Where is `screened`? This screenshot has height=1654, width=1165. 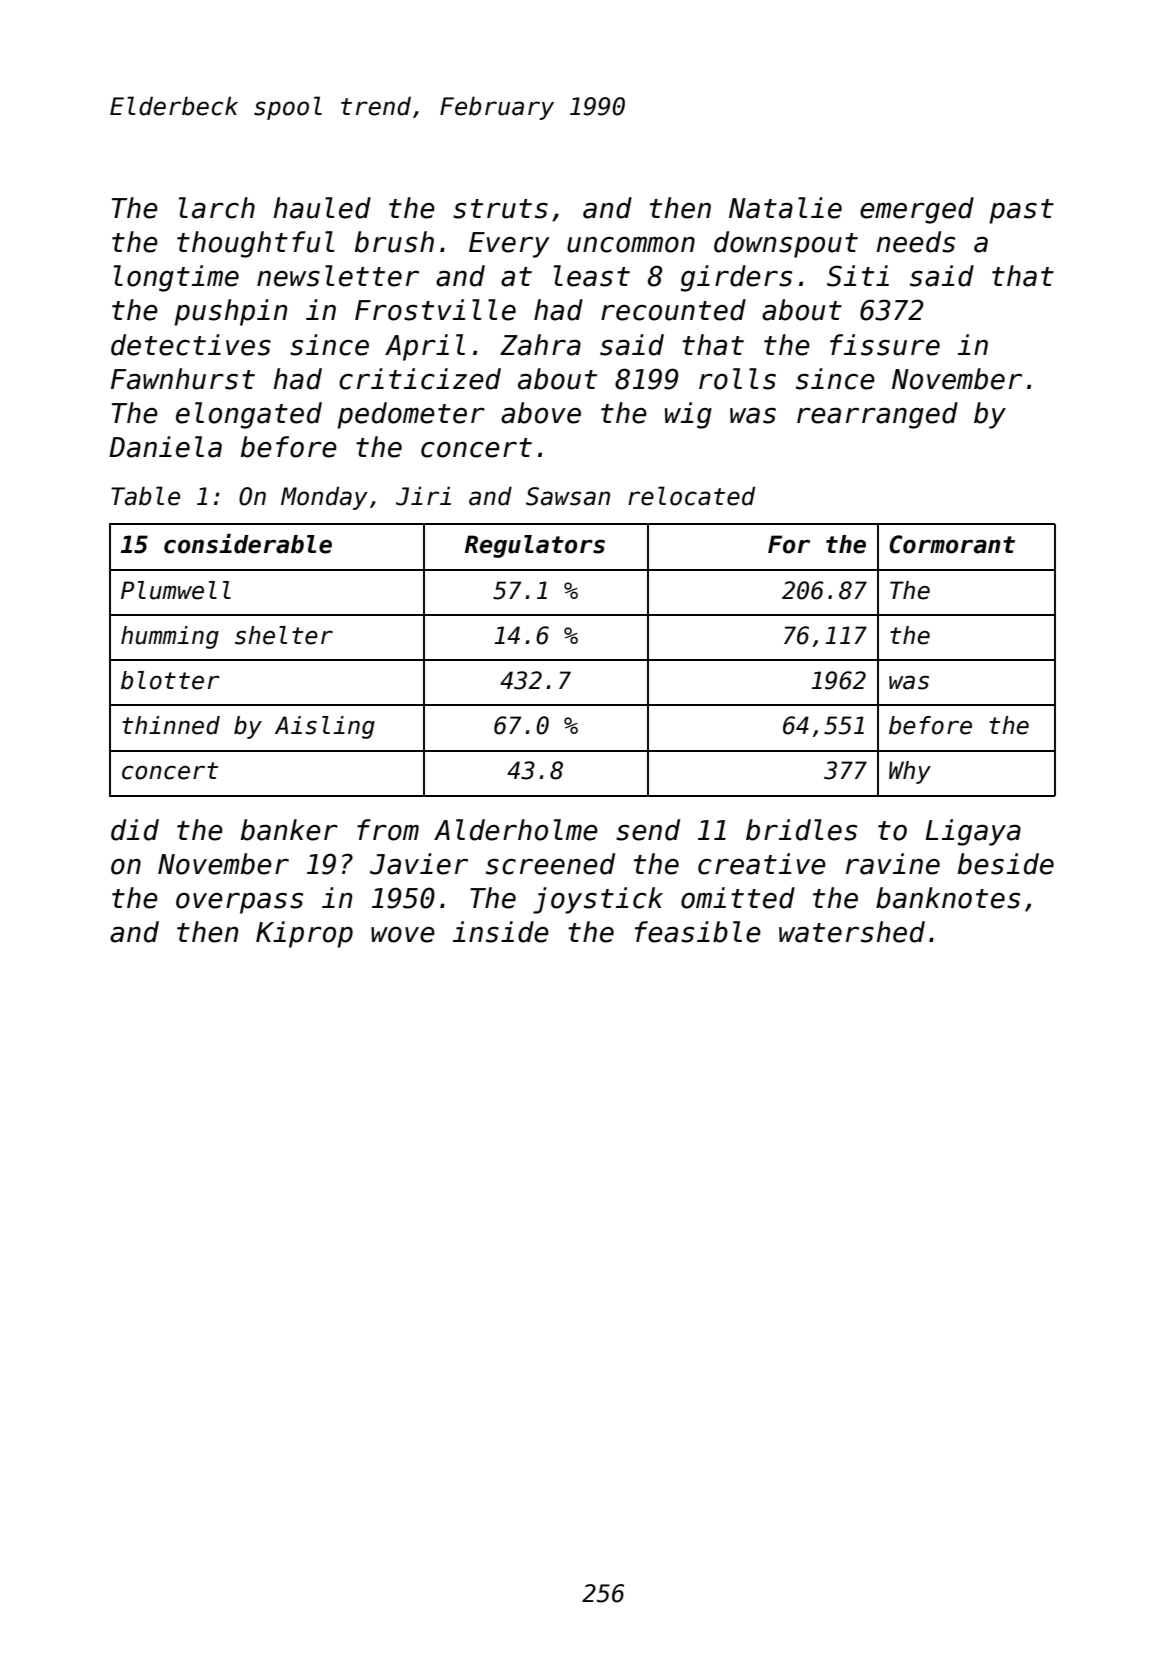
screened is located at coordinates (550, 864).
